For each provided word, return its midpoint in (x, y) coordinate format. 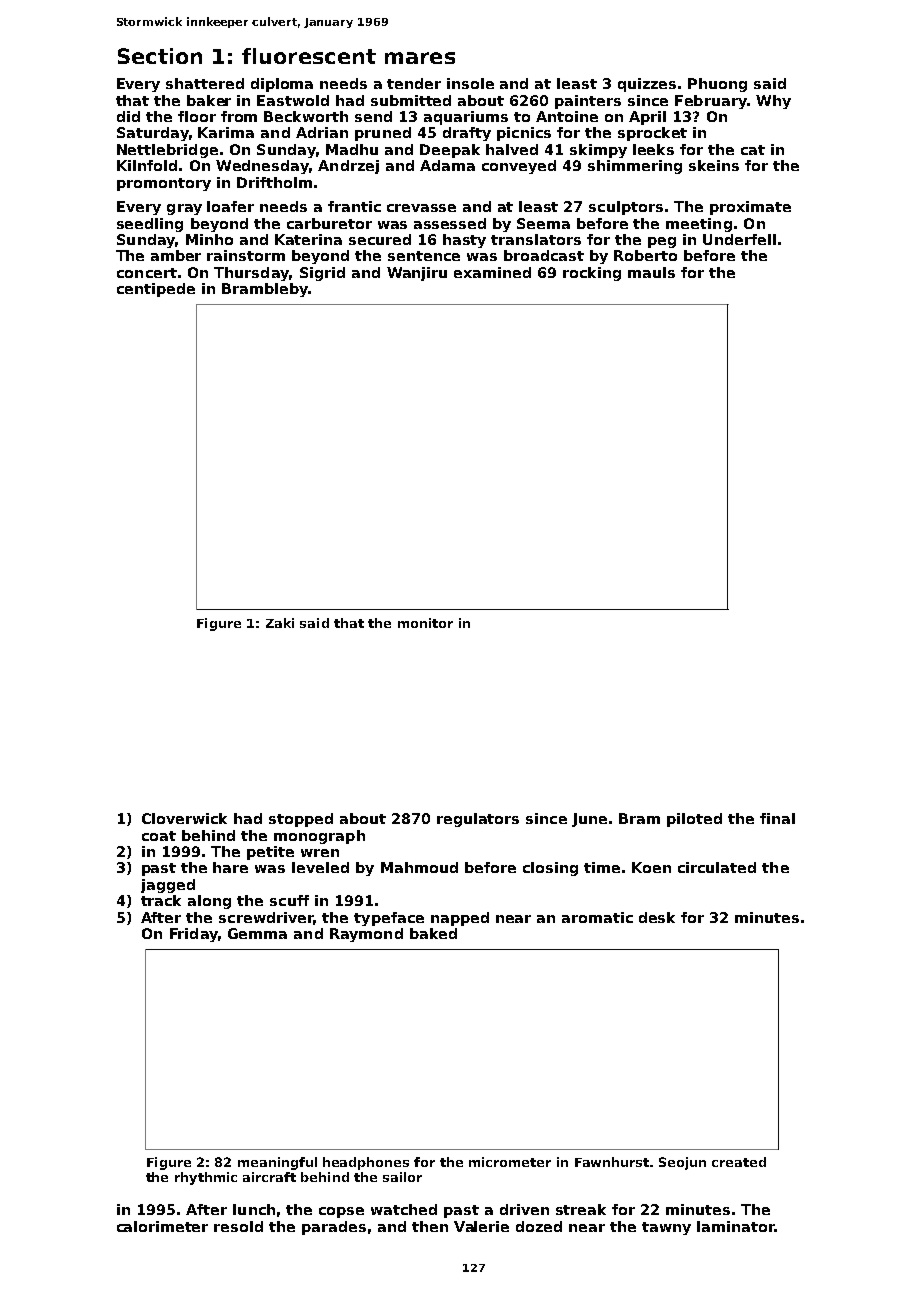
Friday (194, 935)
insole (470, 83)
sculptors (626, 208)
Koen (651, 867)
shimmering (635, 167)
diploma (282, 85)
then (430, 1226)
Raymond (366, 935)
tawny (666, 1228)
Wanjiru (417, 274)
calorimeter (162, 1226)
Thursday (251, 274)
